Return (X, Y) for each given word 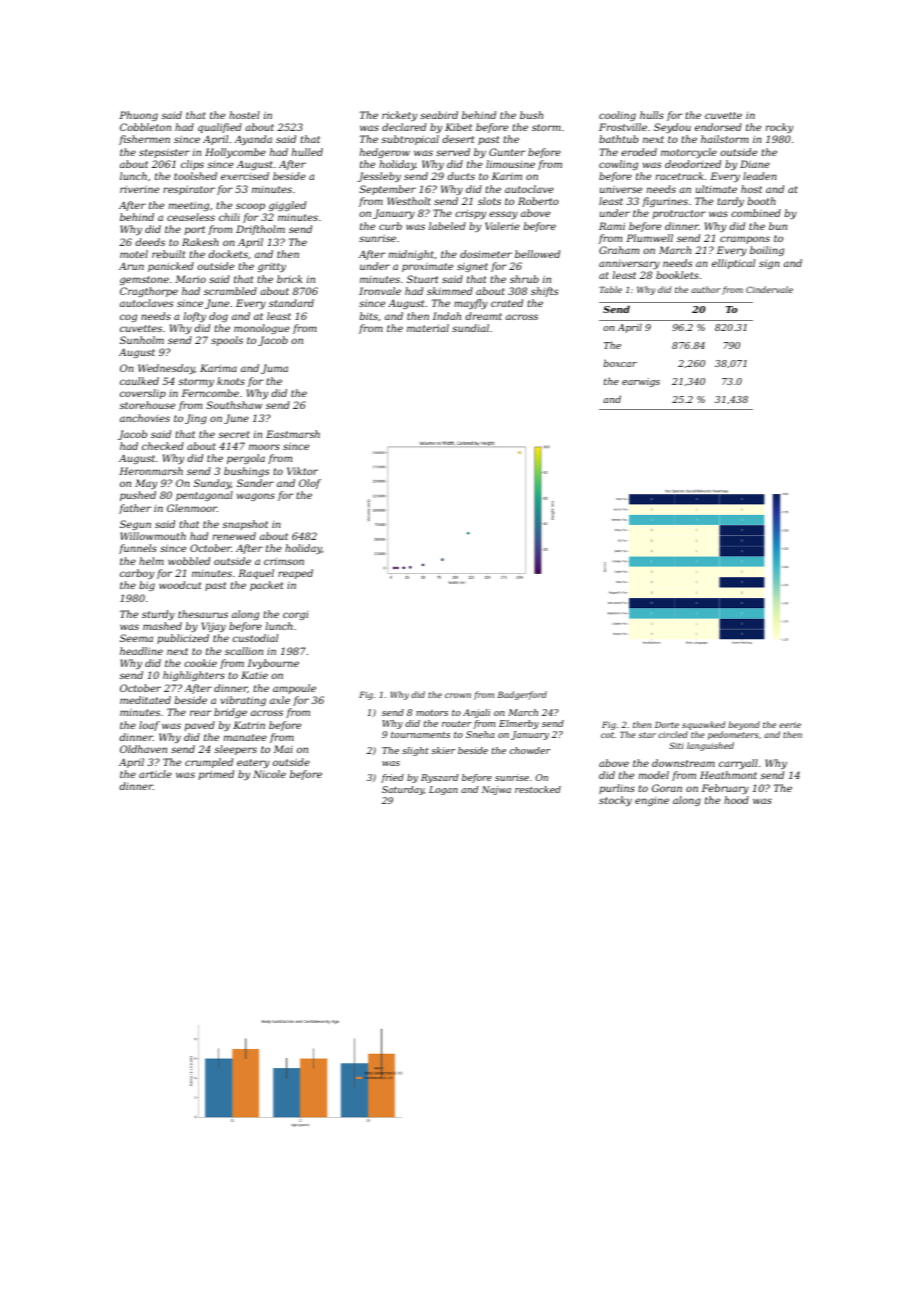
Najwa (496, 790)
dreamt (483, 316)
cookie (200, 663)
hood (736, 800)
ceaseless (191, 217)
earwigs (641, 382)
